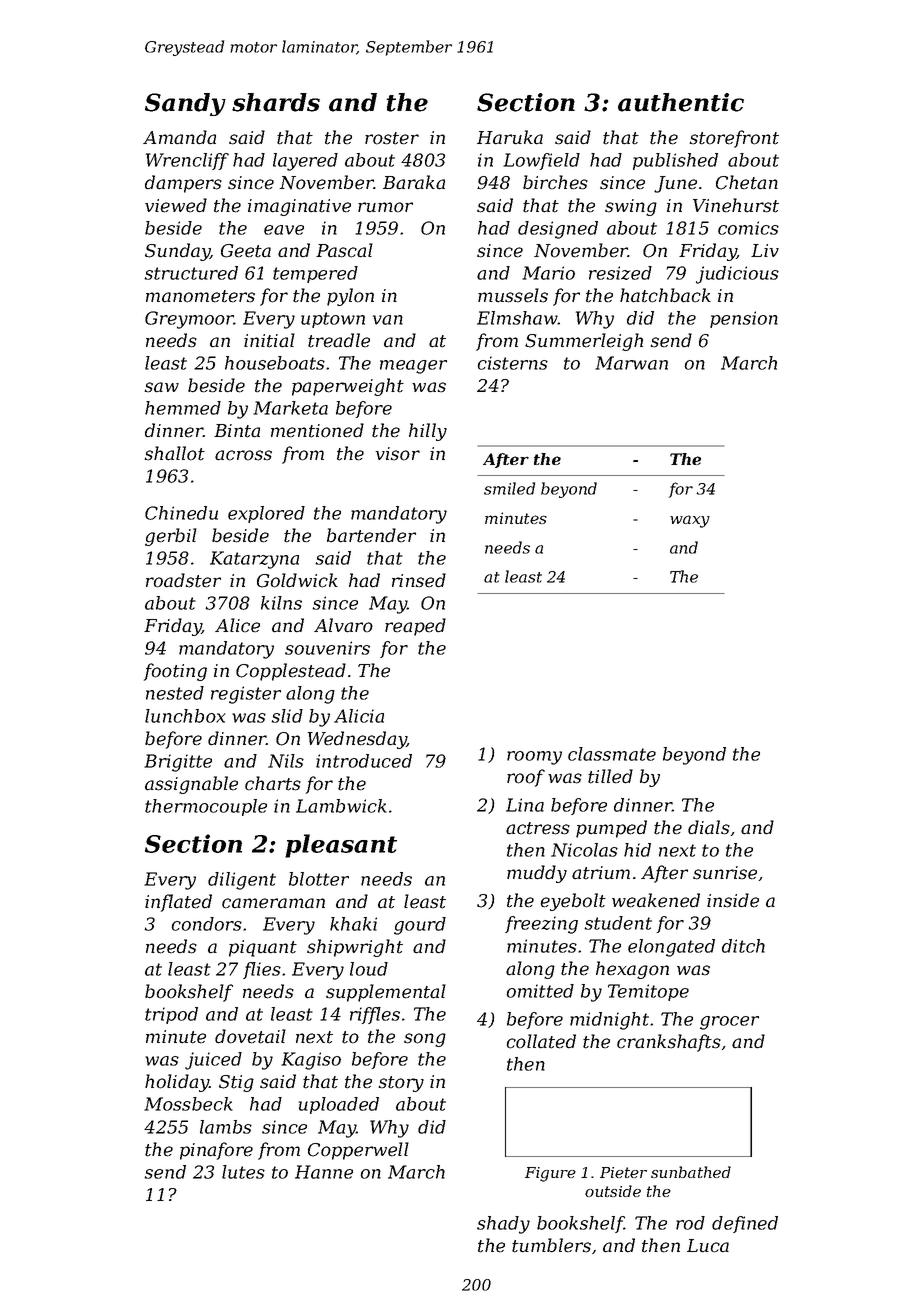  What do you see at coordinates (428, 432) in the screenshot?
I see `hilly` at bounding box center [428, 432].
